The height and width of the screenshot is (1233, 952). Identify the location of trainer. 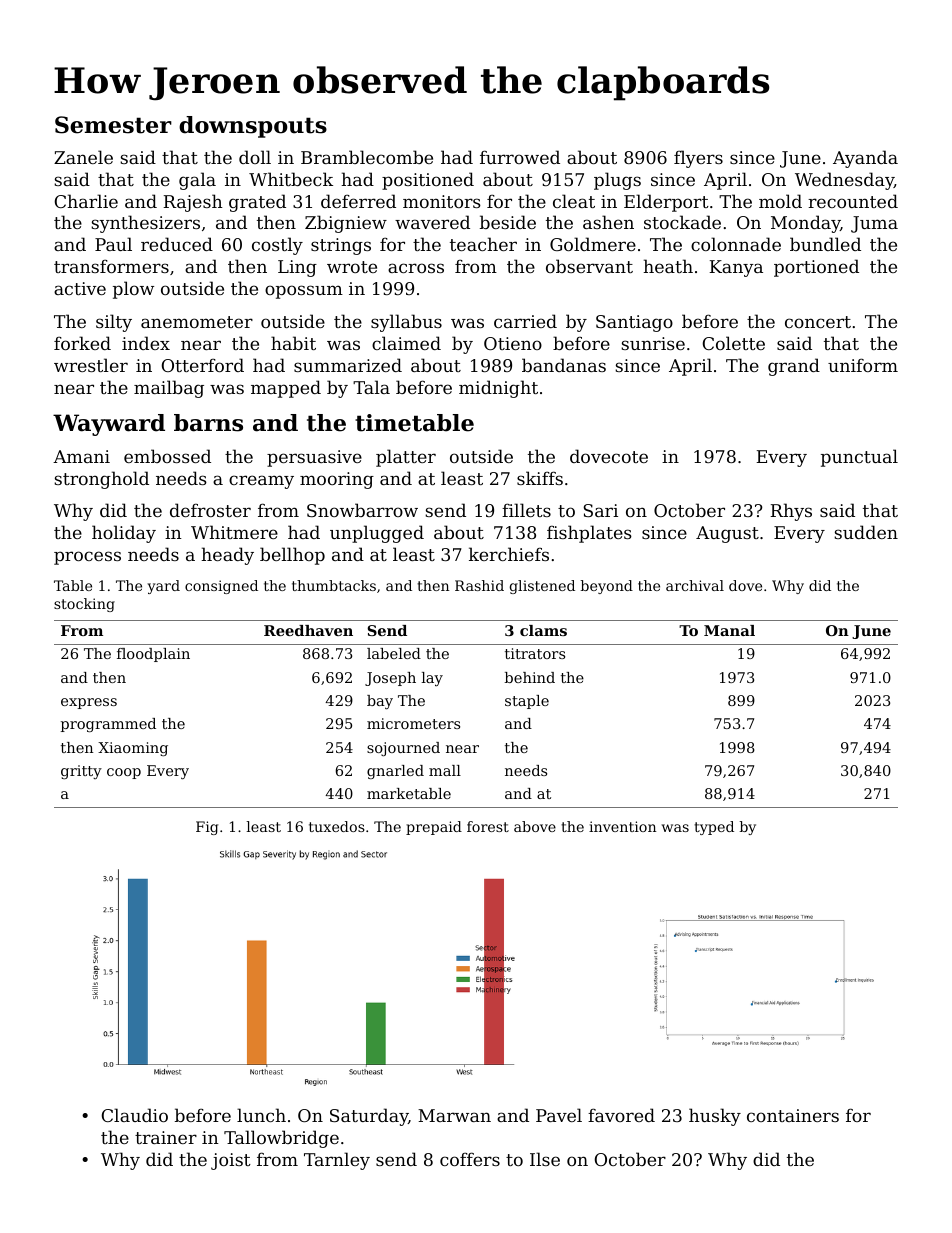
(166, 1137).
